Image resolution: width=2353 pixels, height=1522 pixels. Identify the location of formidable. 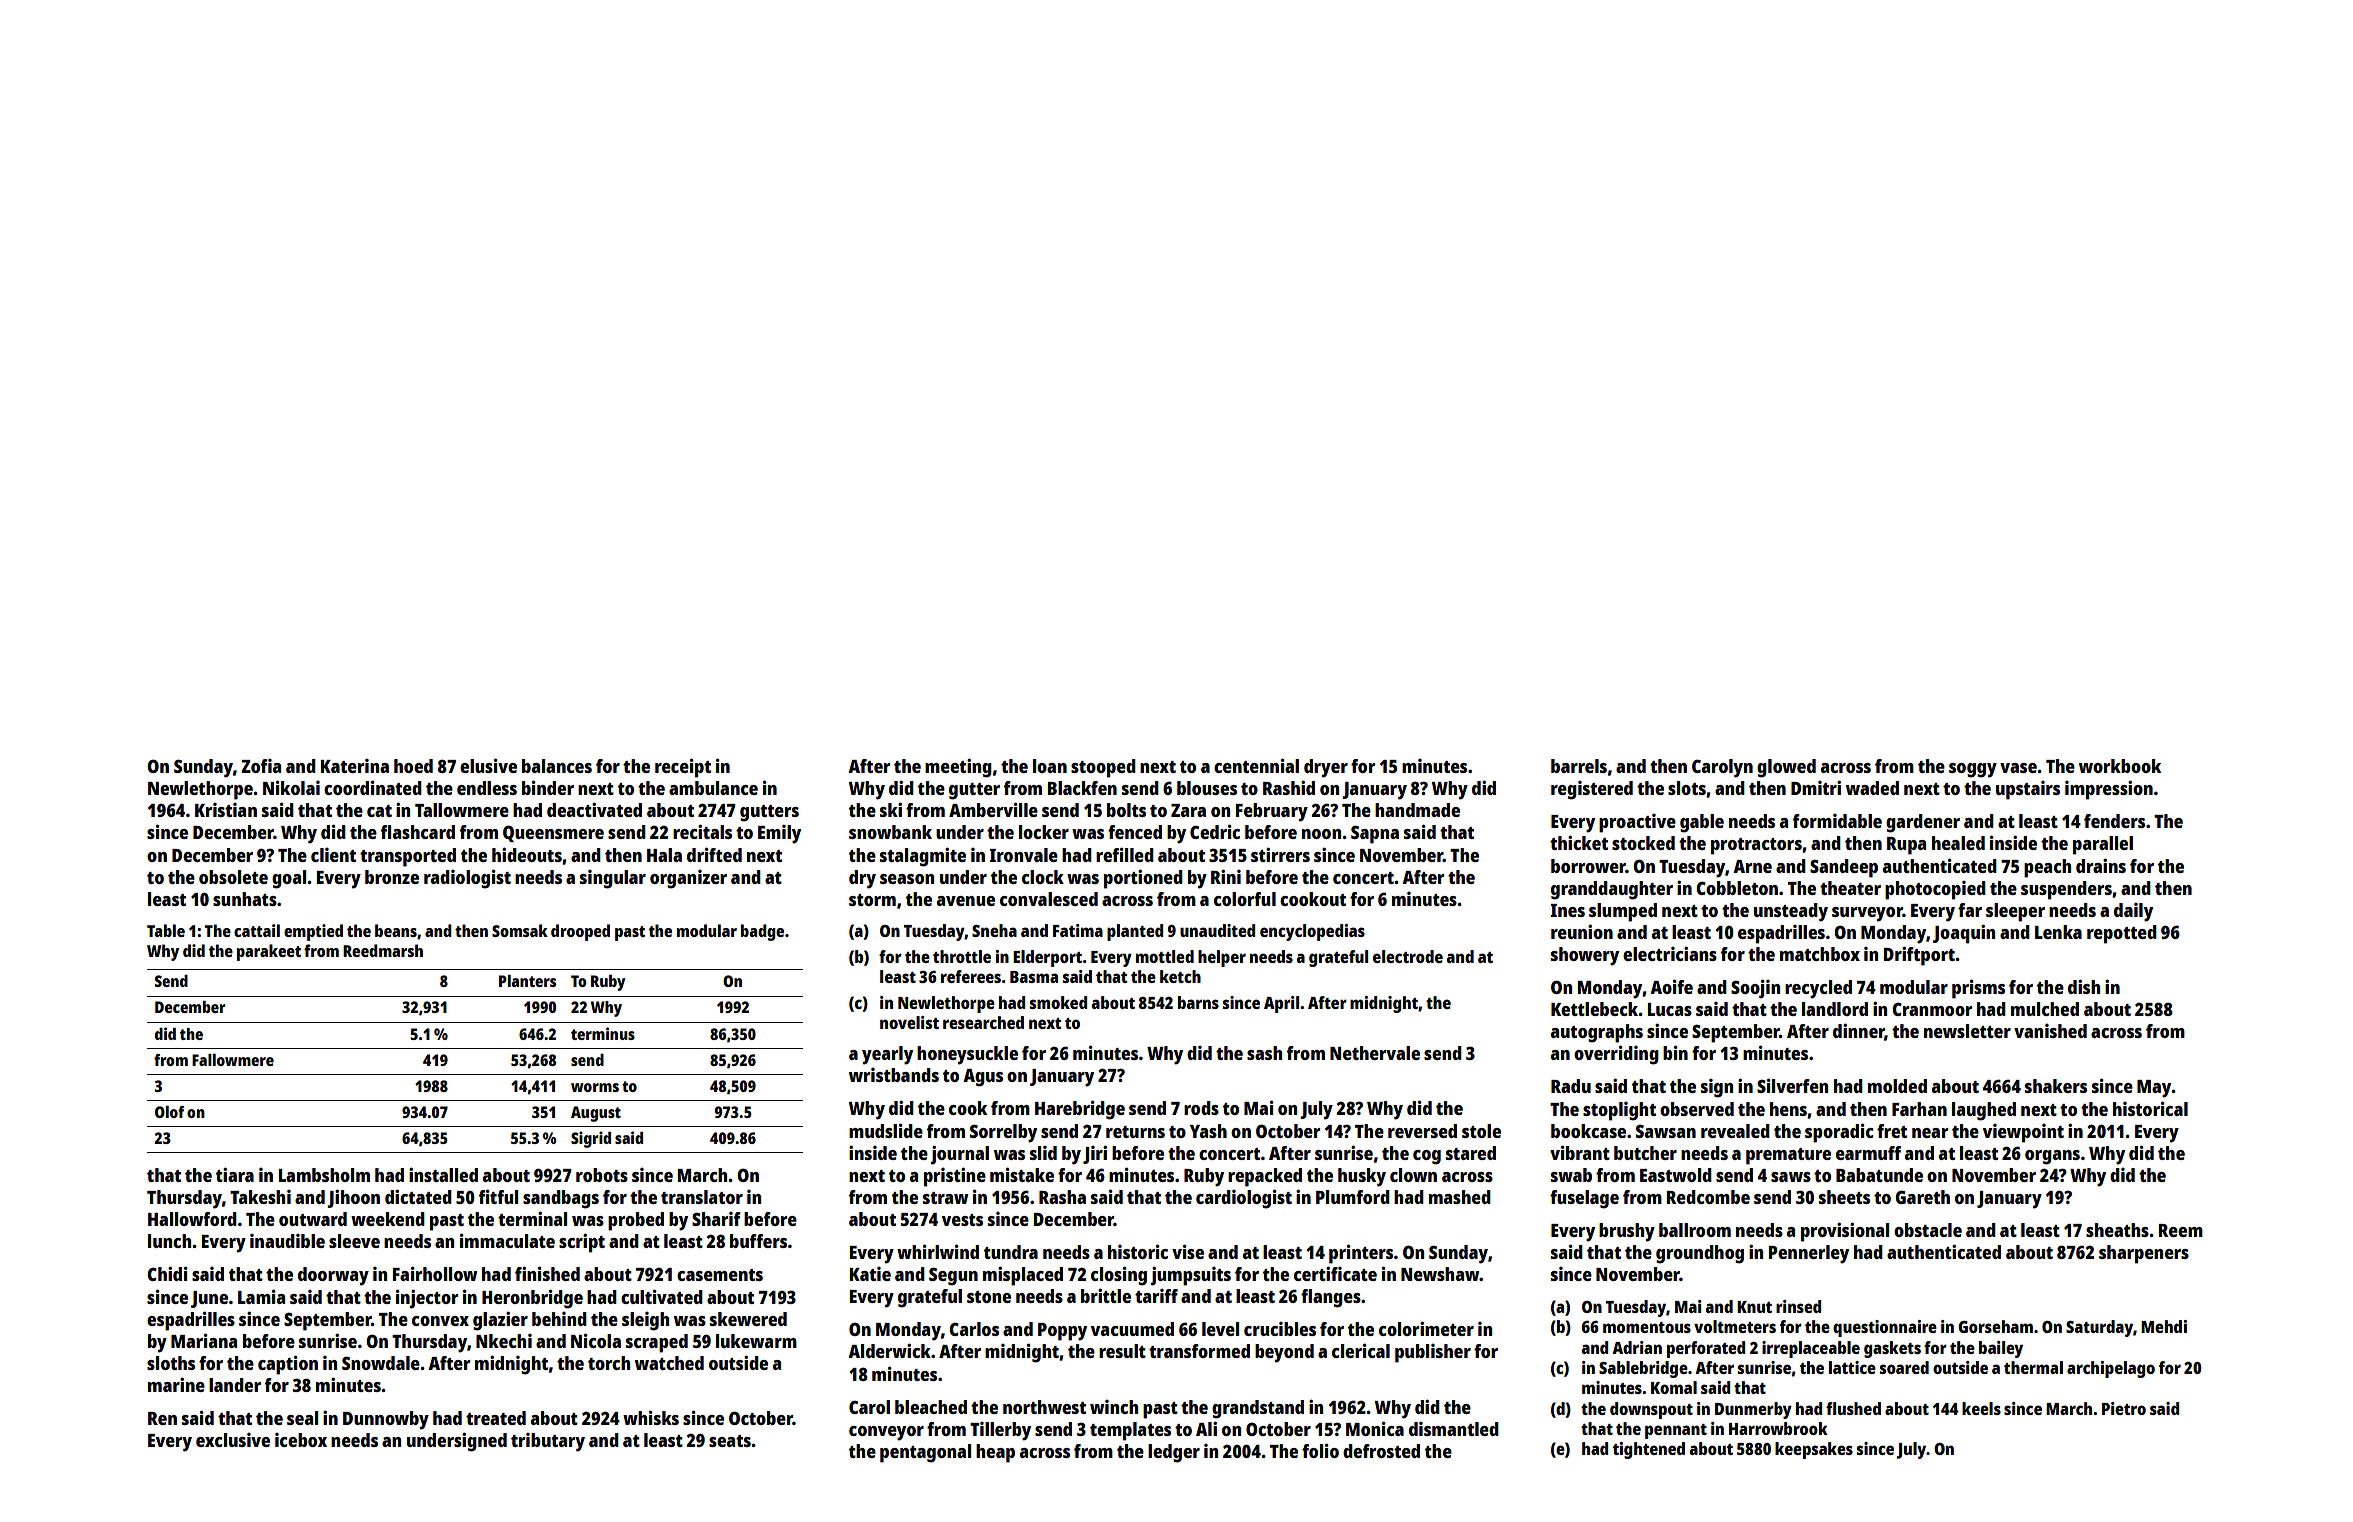
(1837, 821).
